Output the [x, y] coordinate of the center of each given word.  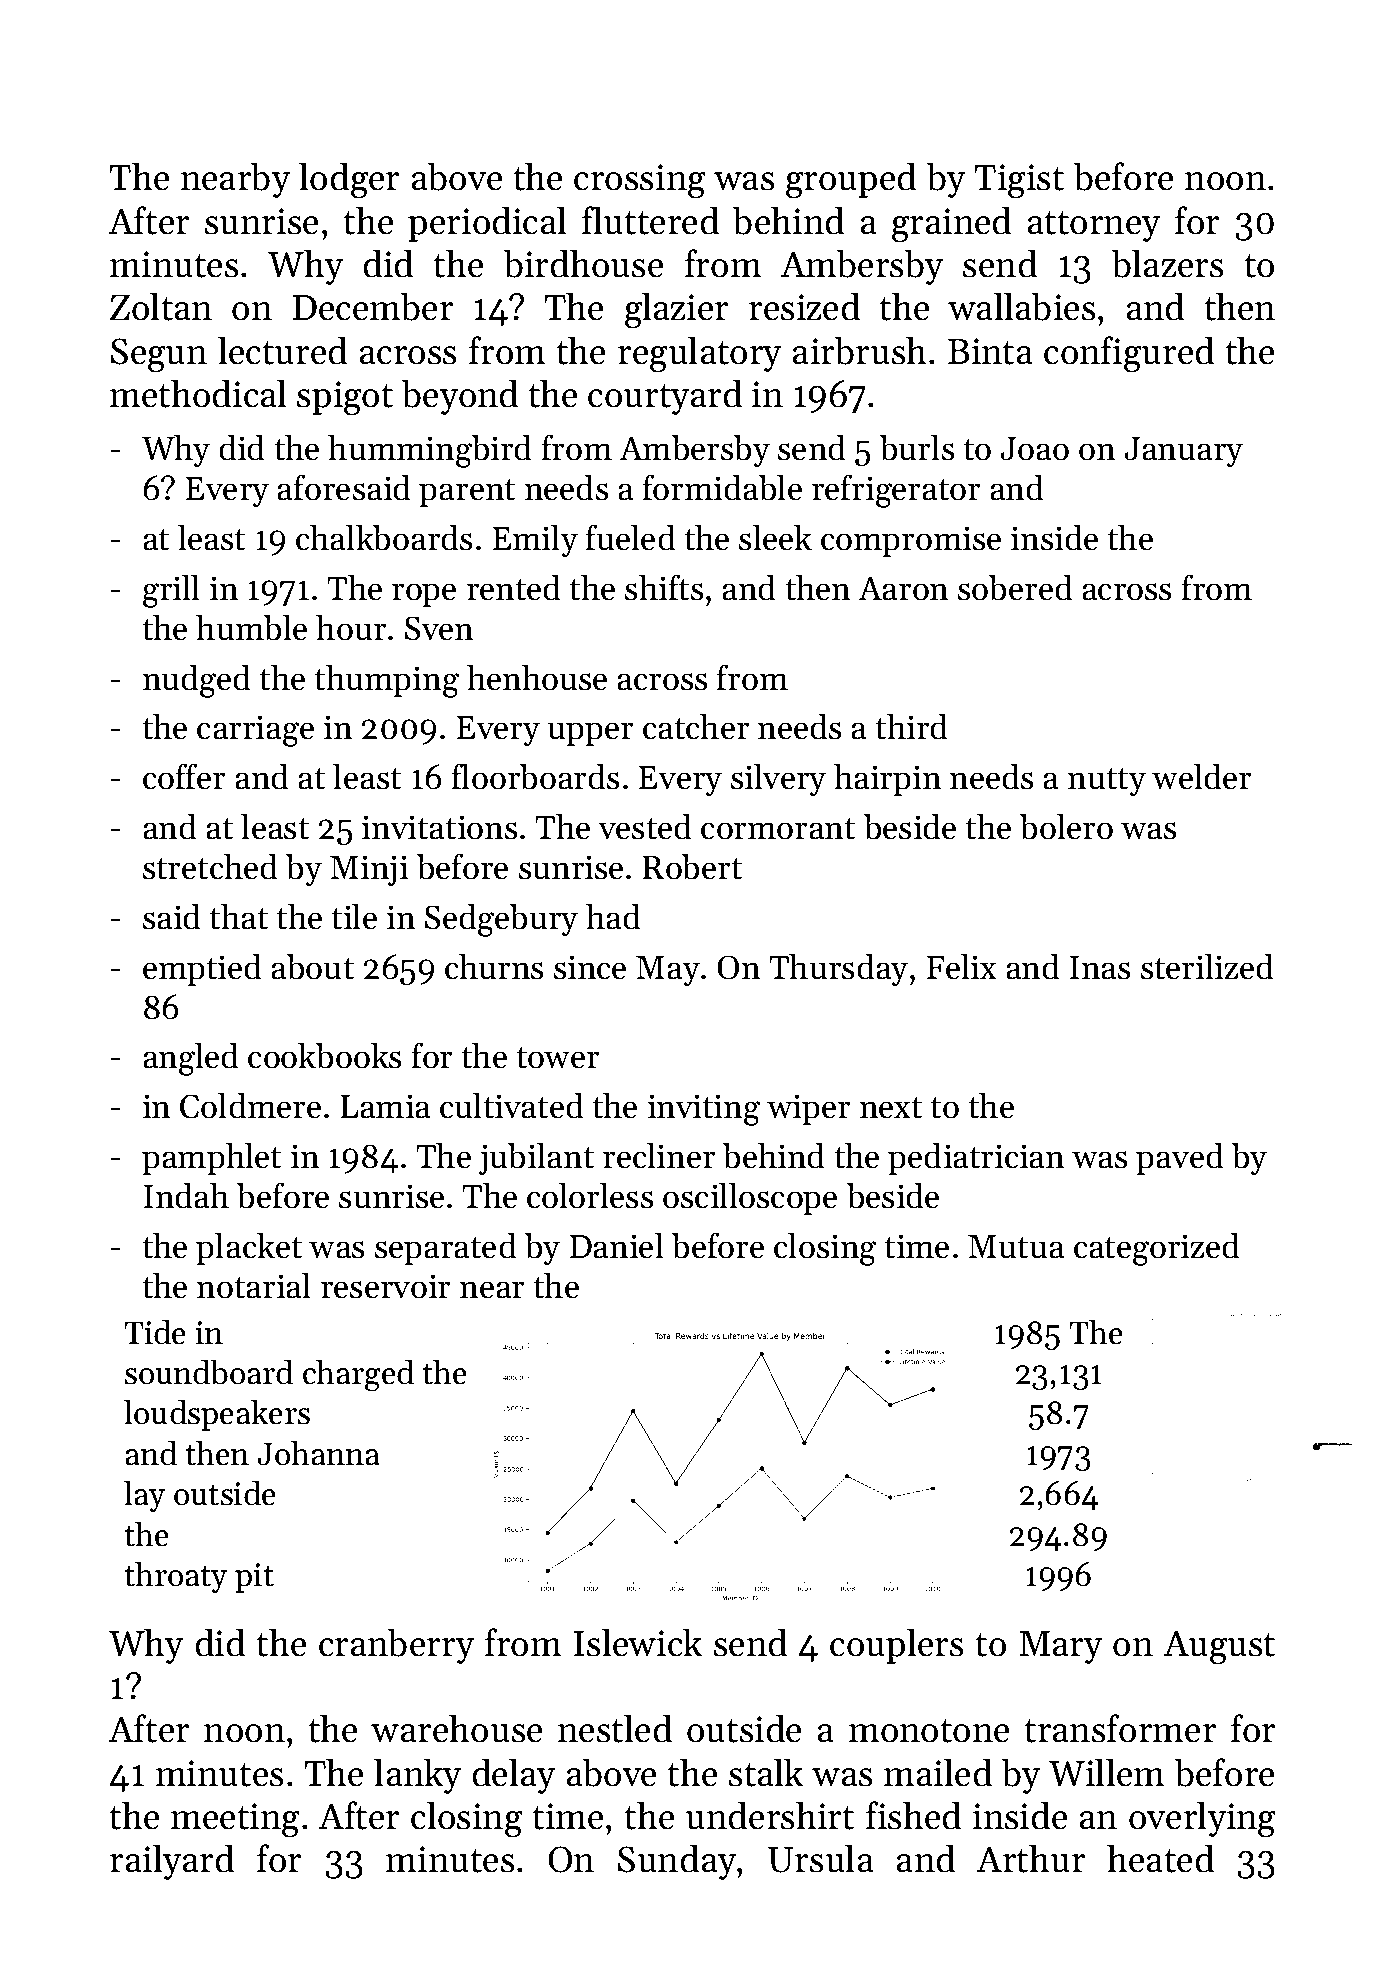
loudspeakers [217, 1415]
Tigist [1019, 181]
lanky [417, 1776]
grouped [851, 180]
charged [358, 1375]
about [312, 966]
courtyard [665, 397]
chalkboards [384, 537]
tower [557, 1058]
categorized [1157, 1249]
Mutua [1016, 1247]
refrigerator [896, 491]
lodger [349, 180]
